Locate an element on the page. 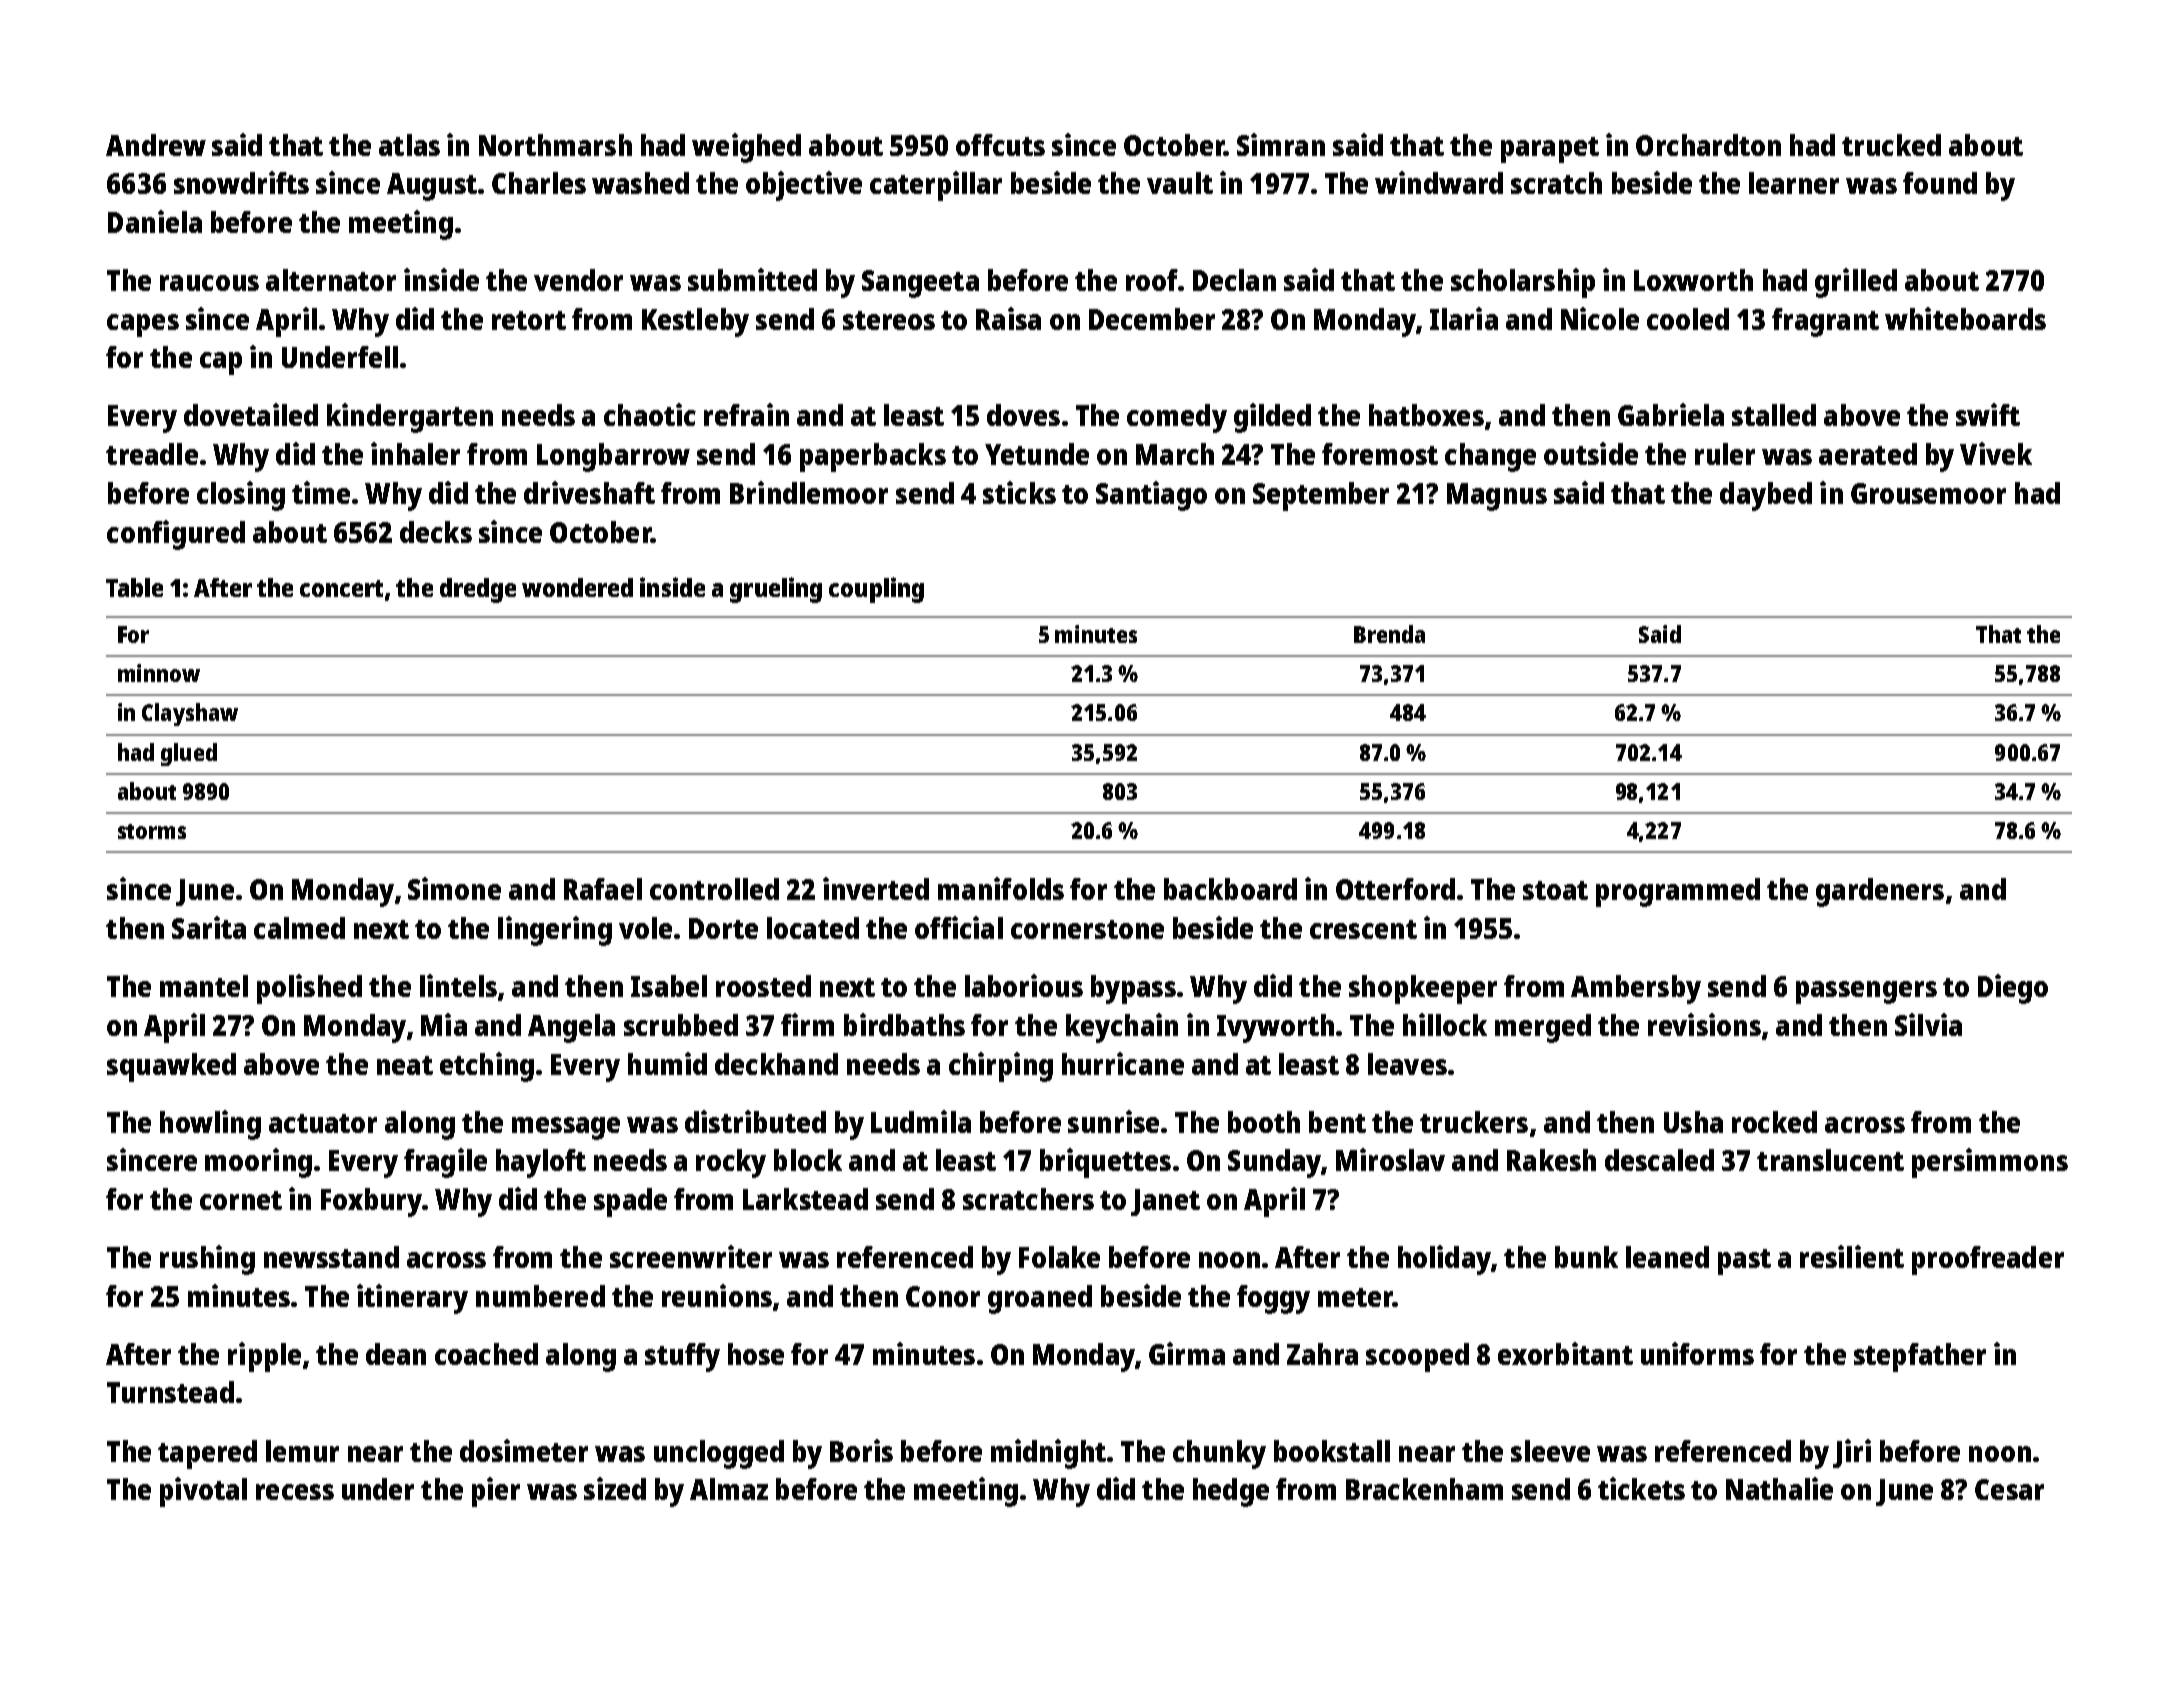 The image size is (2178, 1683). Brenda is located at coordinates (1389, 634).
